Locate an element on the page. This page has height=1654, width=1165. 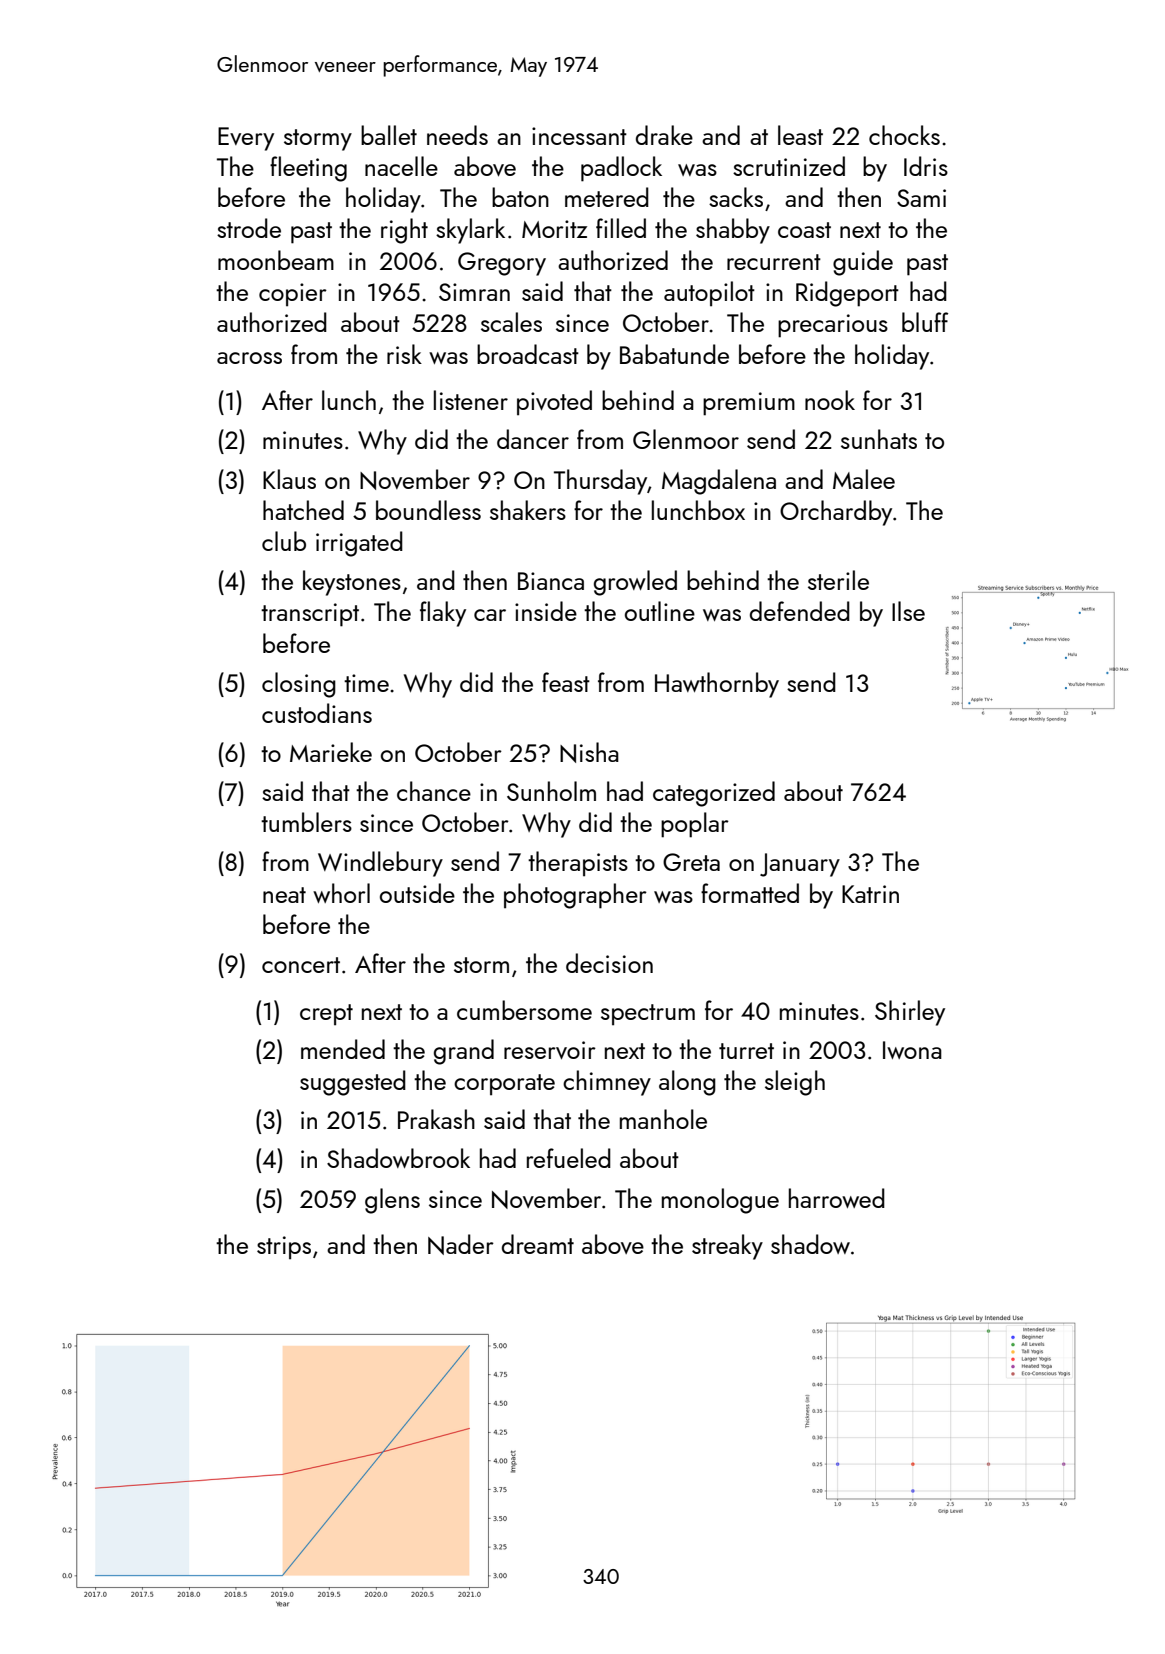
irrigated is located at coordinates (359, 544).
